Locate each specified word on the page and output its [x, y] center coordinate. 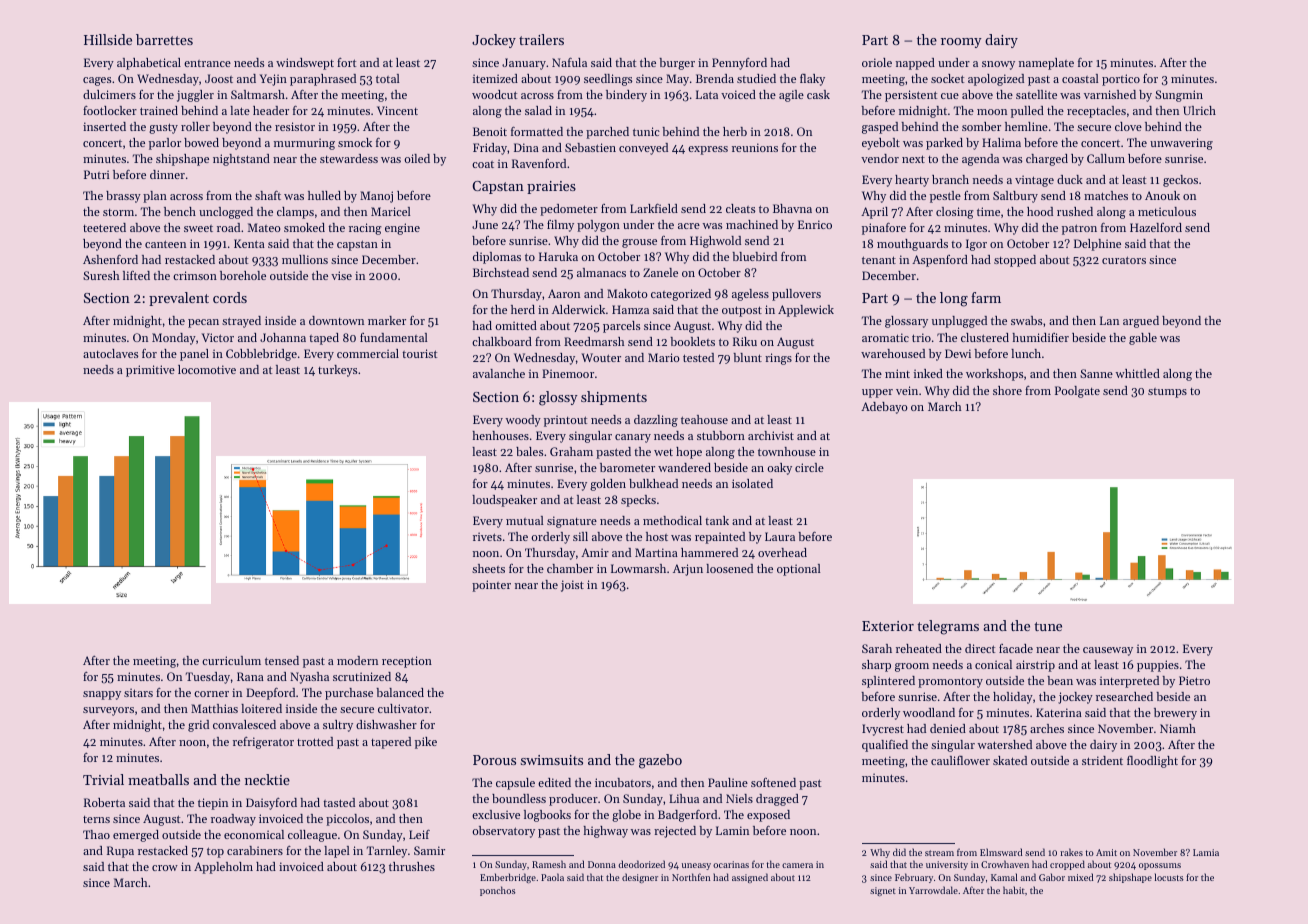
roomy [961, 43]
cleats [740, 208]
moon [992, 112]
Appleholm [223, 868]
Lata [707, 94]
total [388, 78]
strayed [241, 322]
